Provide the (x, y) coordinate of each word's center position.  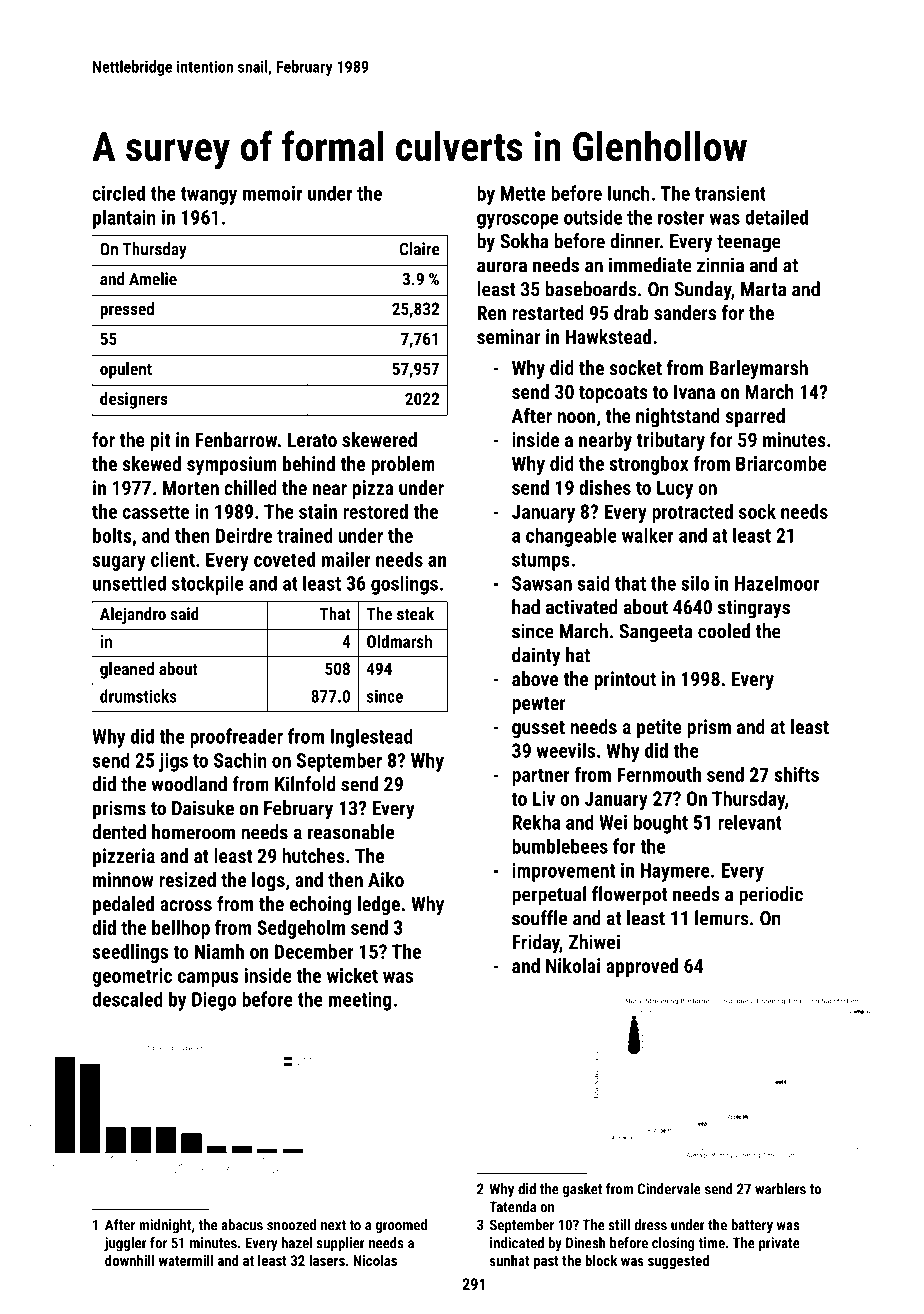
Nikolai (573, 965)
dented (119, 832)
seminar (508, 336)
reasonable (351, 832)
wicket (352, 975)
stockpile (208, 585)
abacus (242, 1225)
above (535, 678)
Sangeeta (656, 633)
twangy (209, 196)
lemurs (722, 918)
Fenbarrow (236, 439)
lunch (629, 193)
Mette (523, 193)
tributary (671, 441)
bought (661, 824)
